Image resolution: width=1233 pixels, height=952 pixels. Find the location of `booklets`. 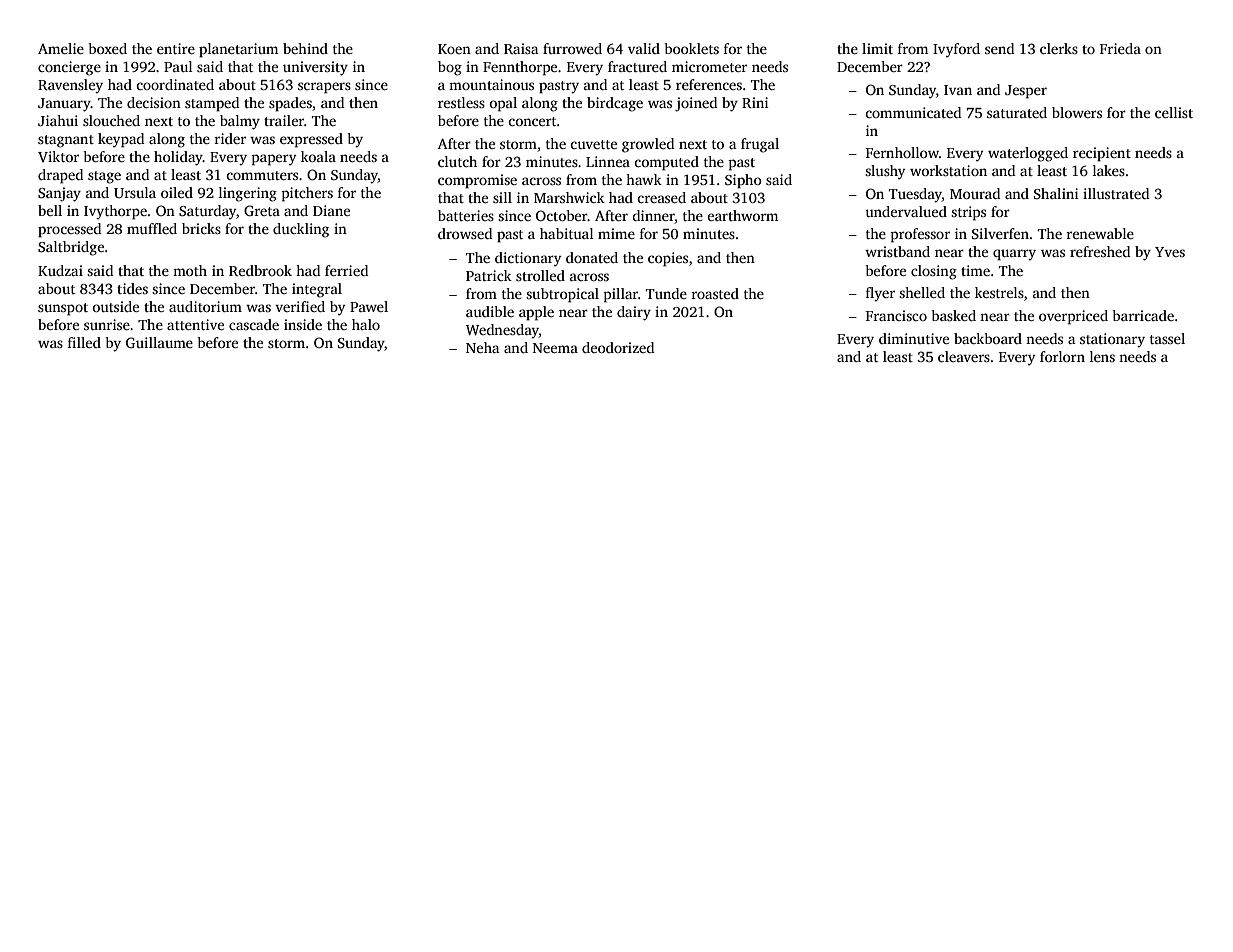

booklets is located at coordinates (691, 48).
